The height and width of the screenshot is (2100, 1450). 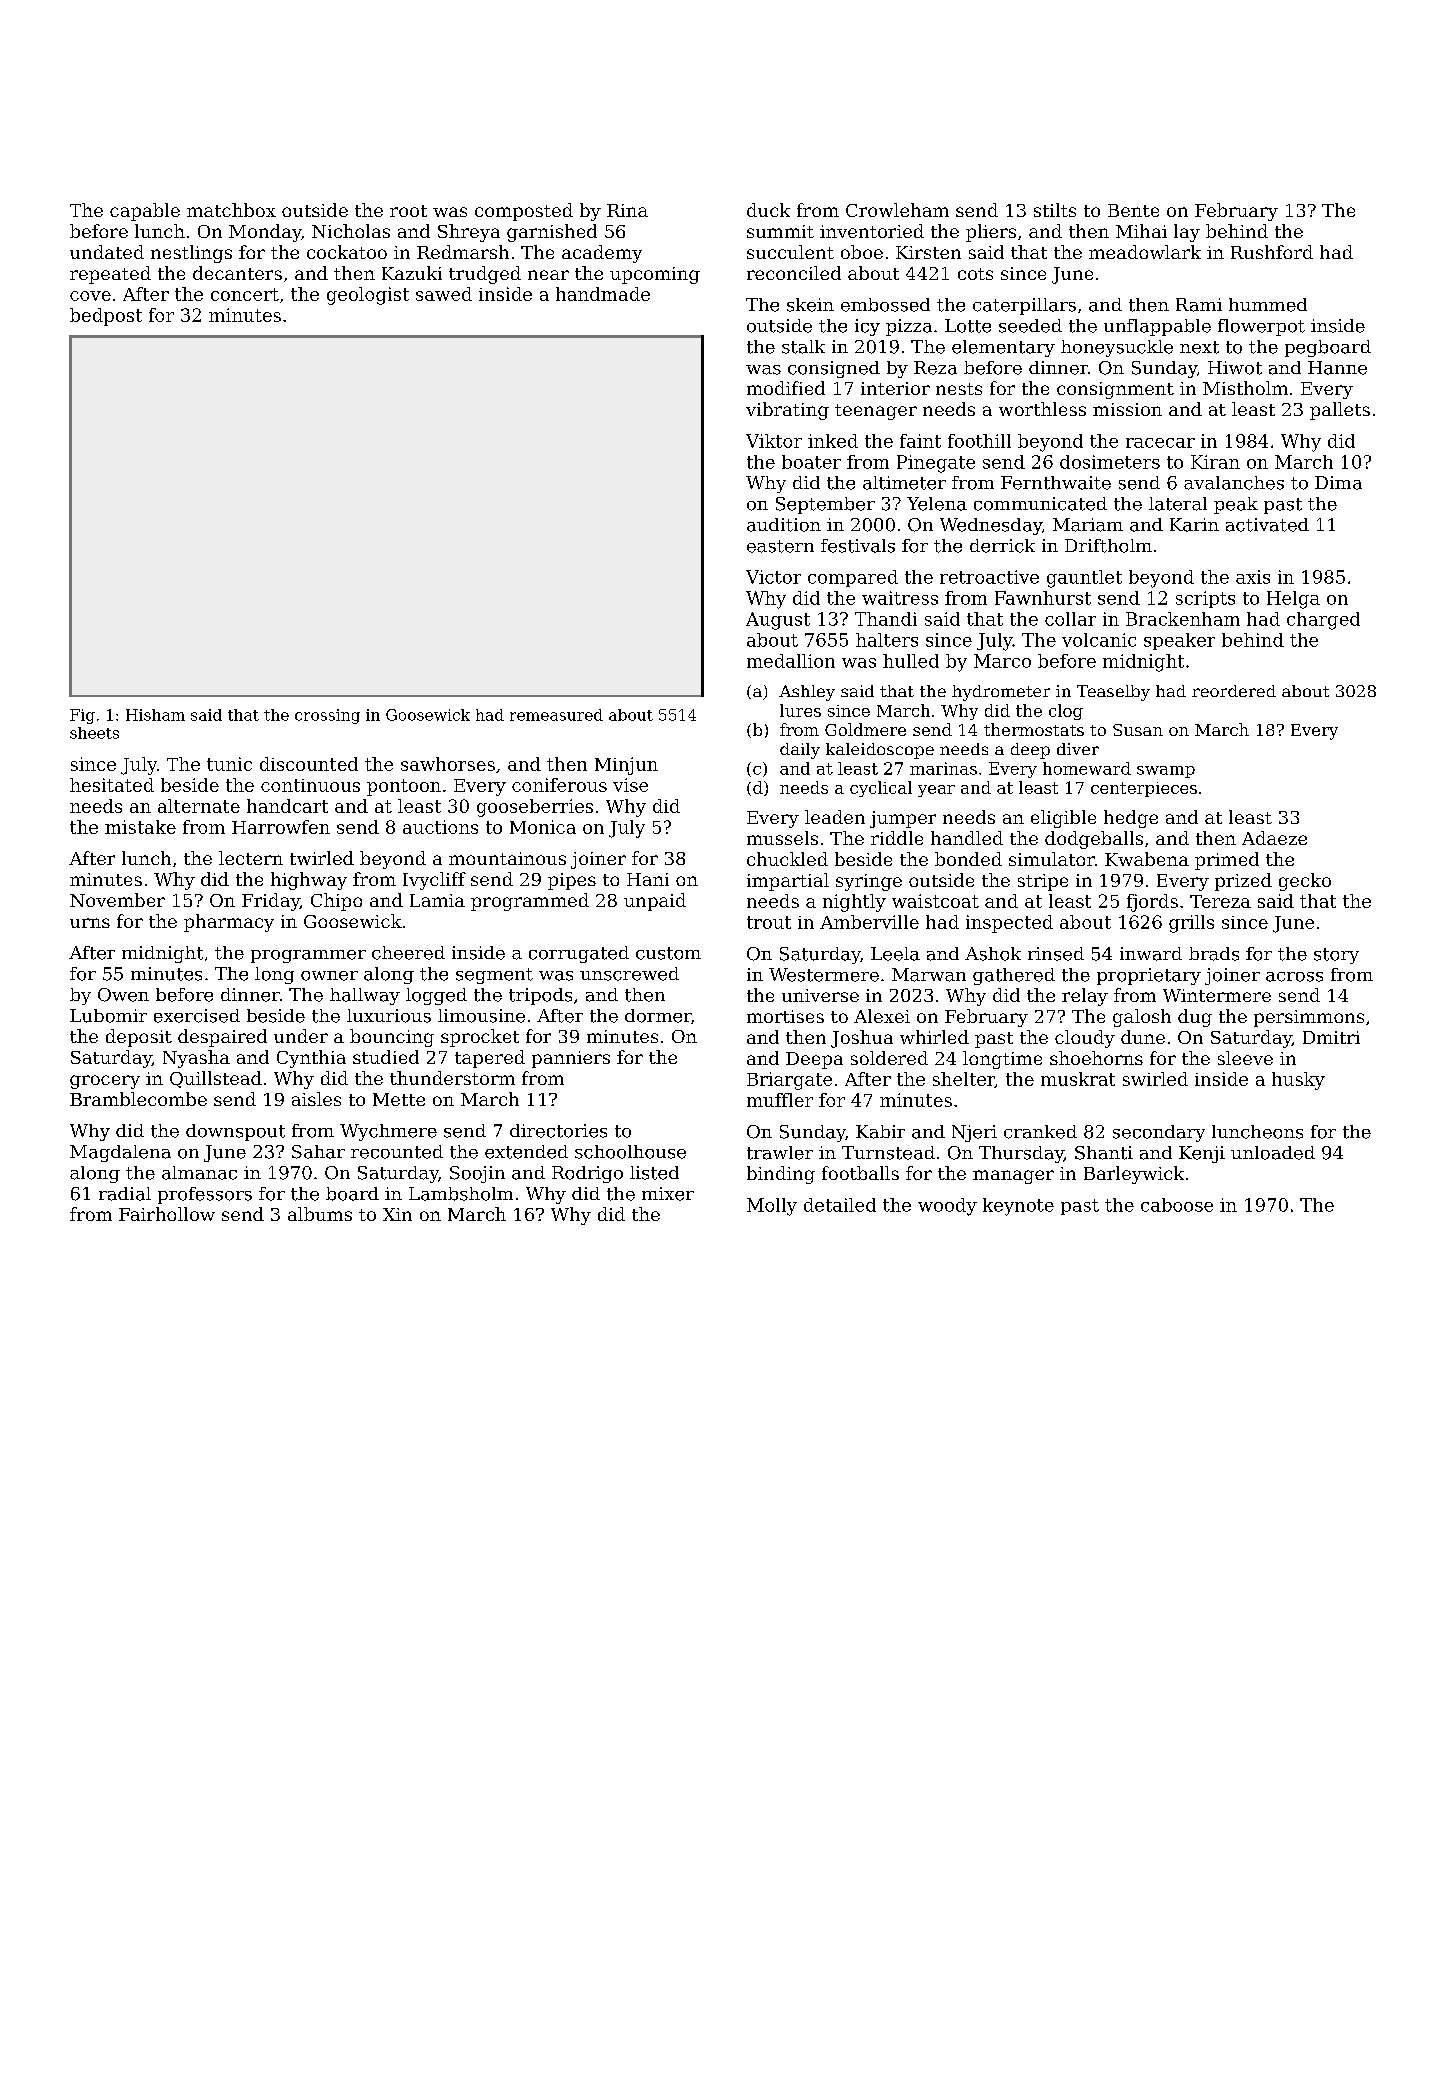 I want to click on pallets, so click(x=1340, y=411).
